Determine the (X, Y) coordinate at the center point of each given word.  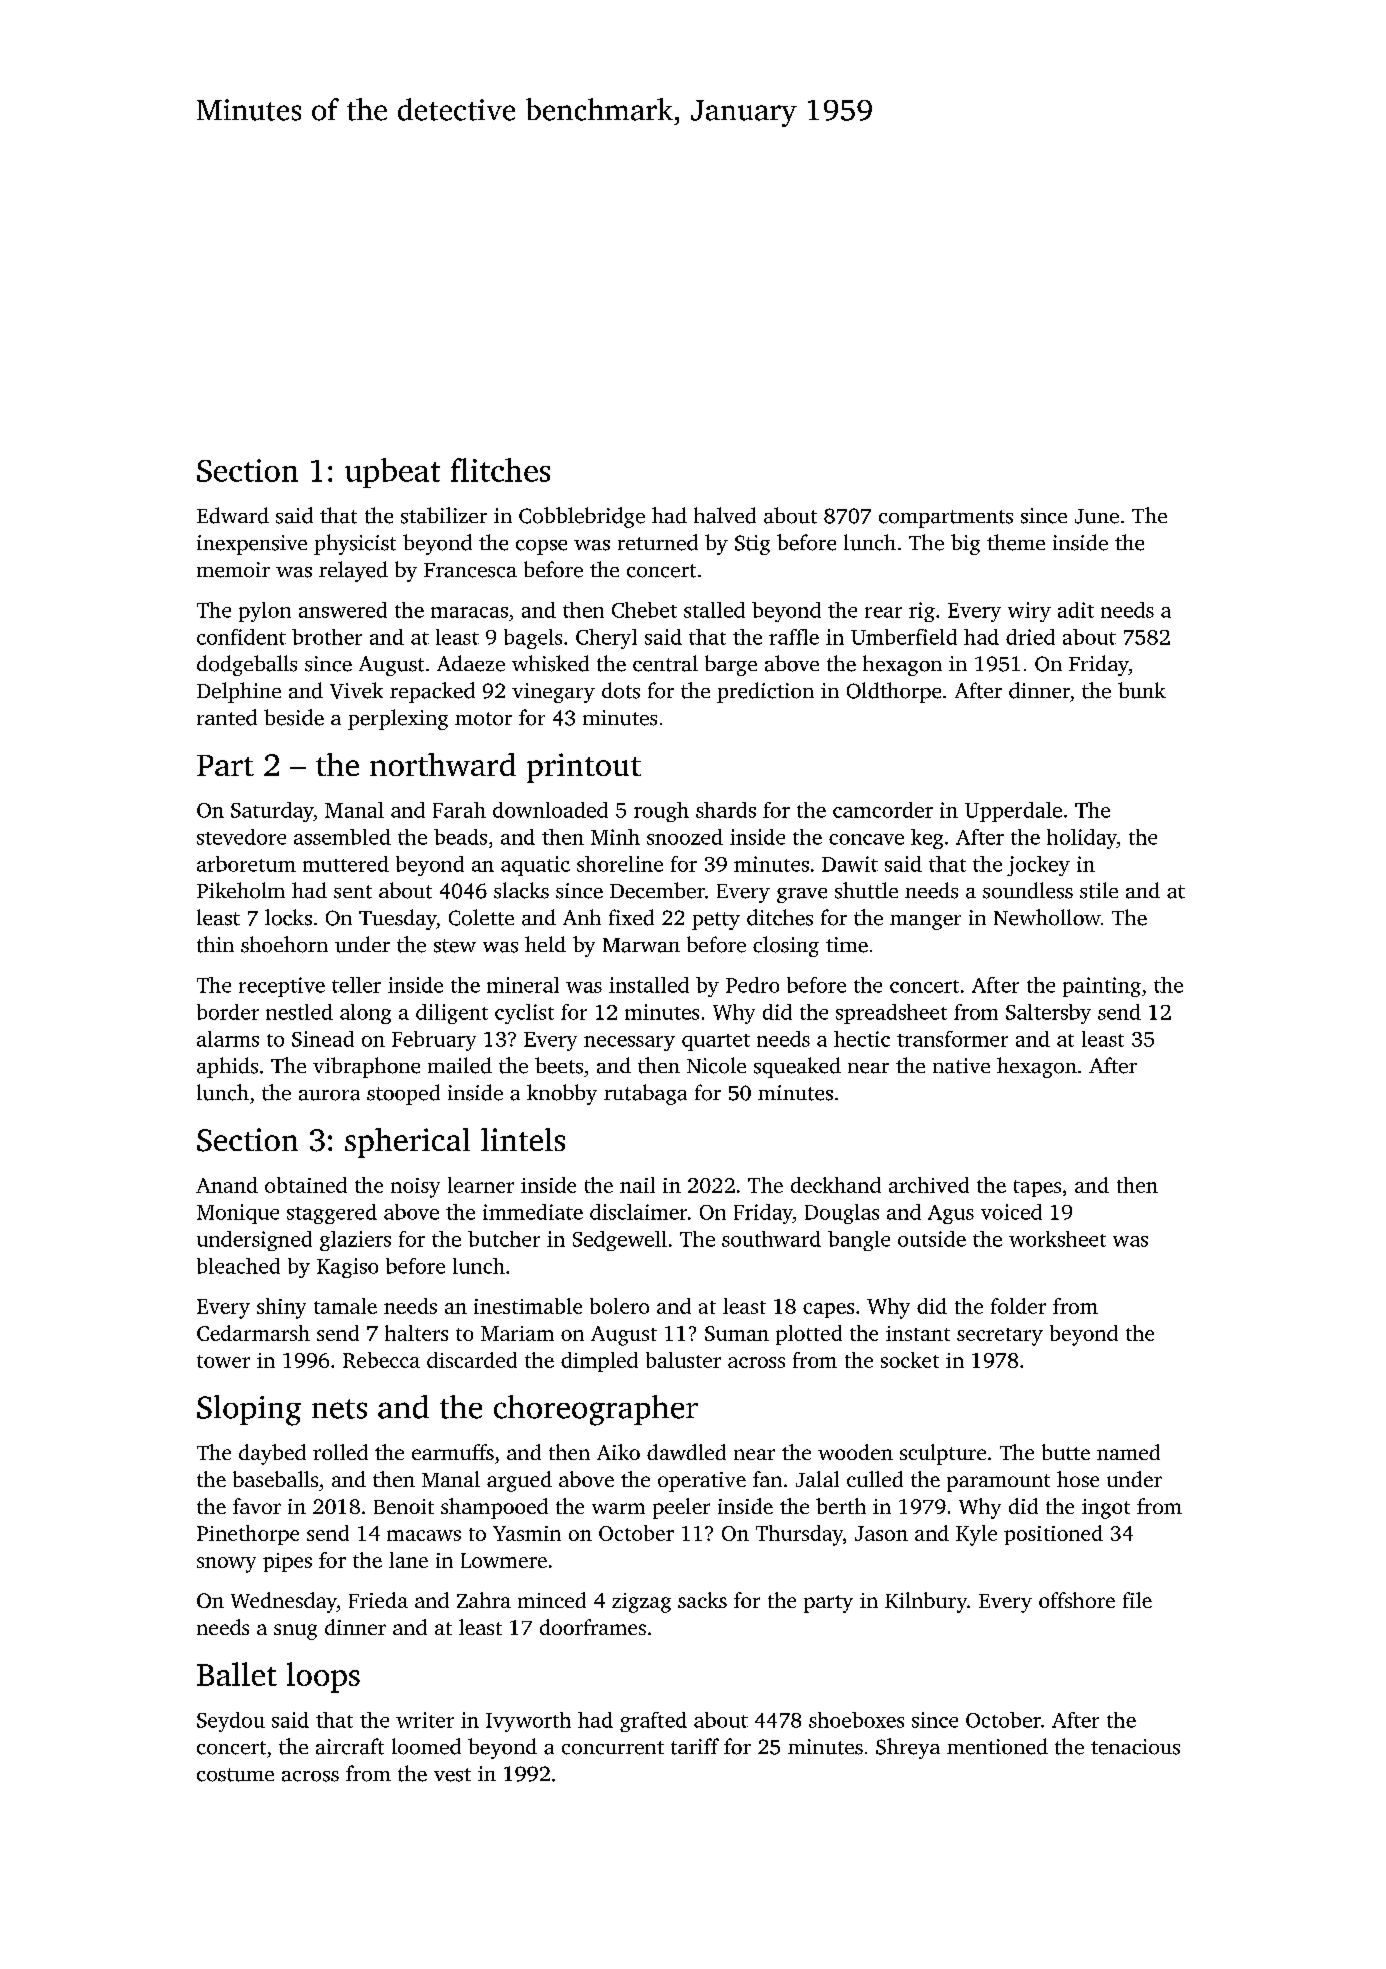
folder (1018, 1306)
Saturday (272, 812)
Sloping (249, 1410)
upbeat (392, 473)
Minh (615, 837)
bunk (1142, 690)
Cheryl (606, 639)
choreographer (596, 1410)
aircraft (350, 1746)
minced (552, 1600)
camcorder (883, 810)
